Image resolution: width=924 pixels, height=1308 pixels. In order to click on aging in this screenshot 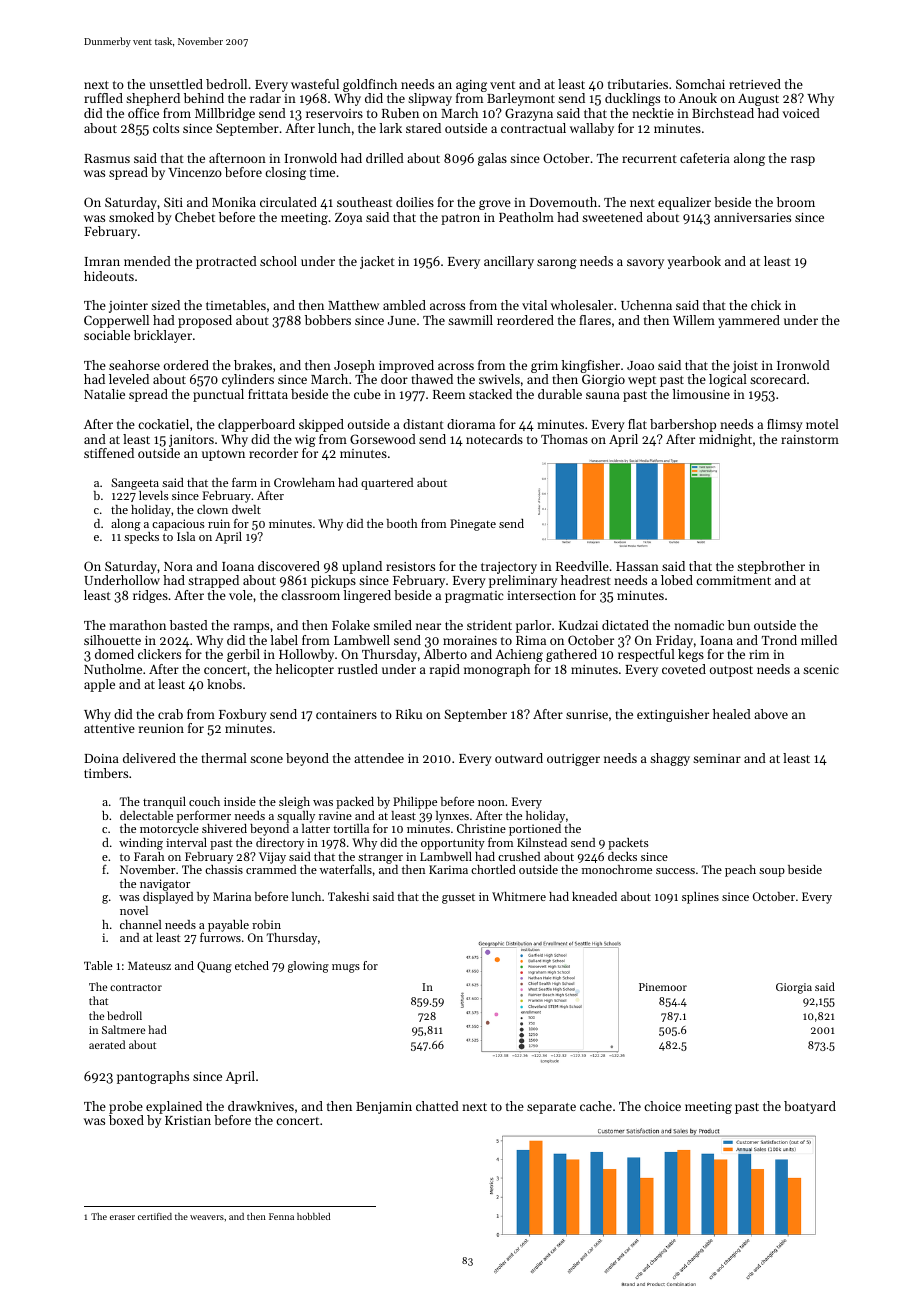, I will do `click(471, 86)`.
